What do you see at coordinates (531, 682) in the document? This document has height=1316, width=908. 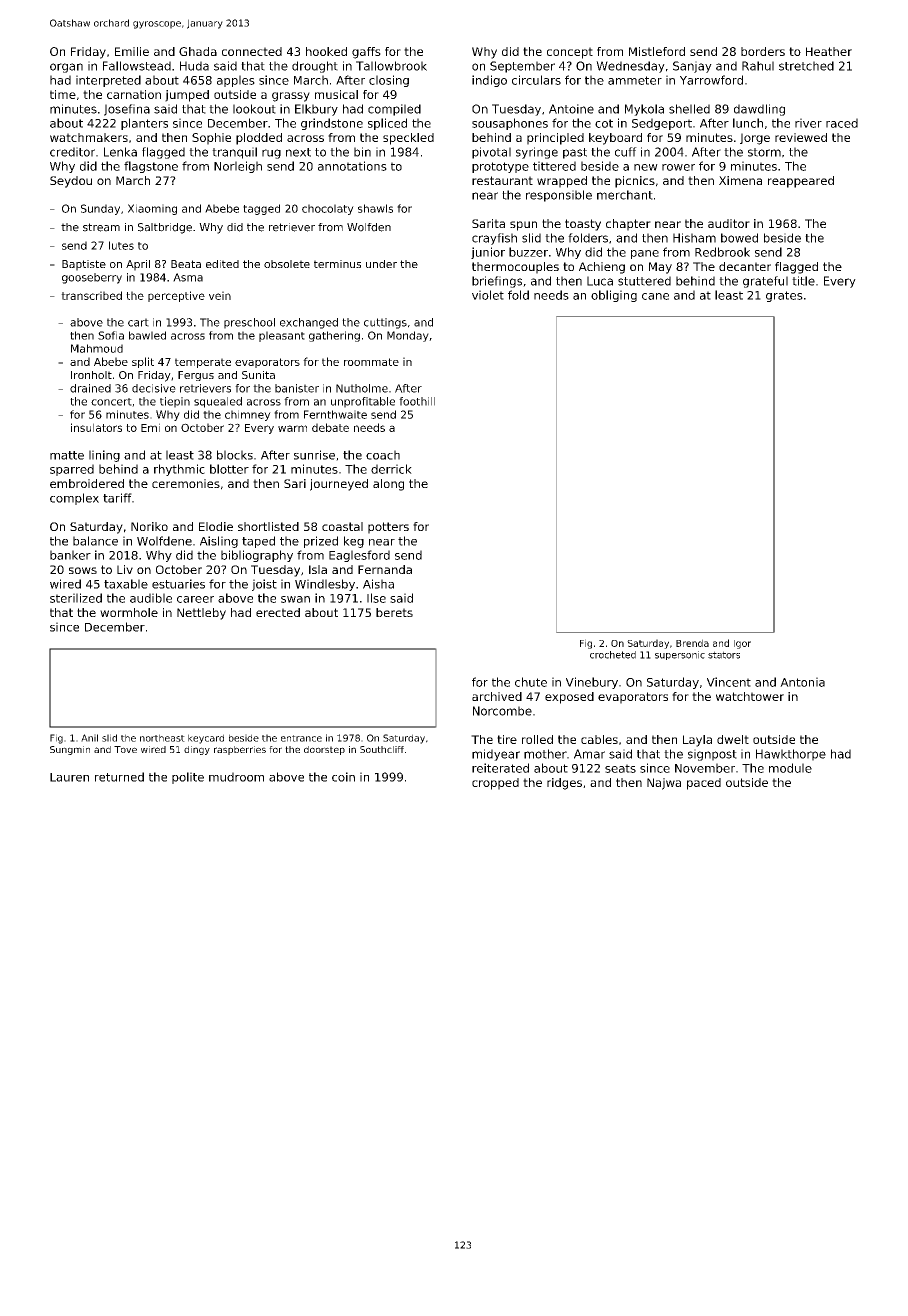 I see `chute` at bounding box center [531, 682].
